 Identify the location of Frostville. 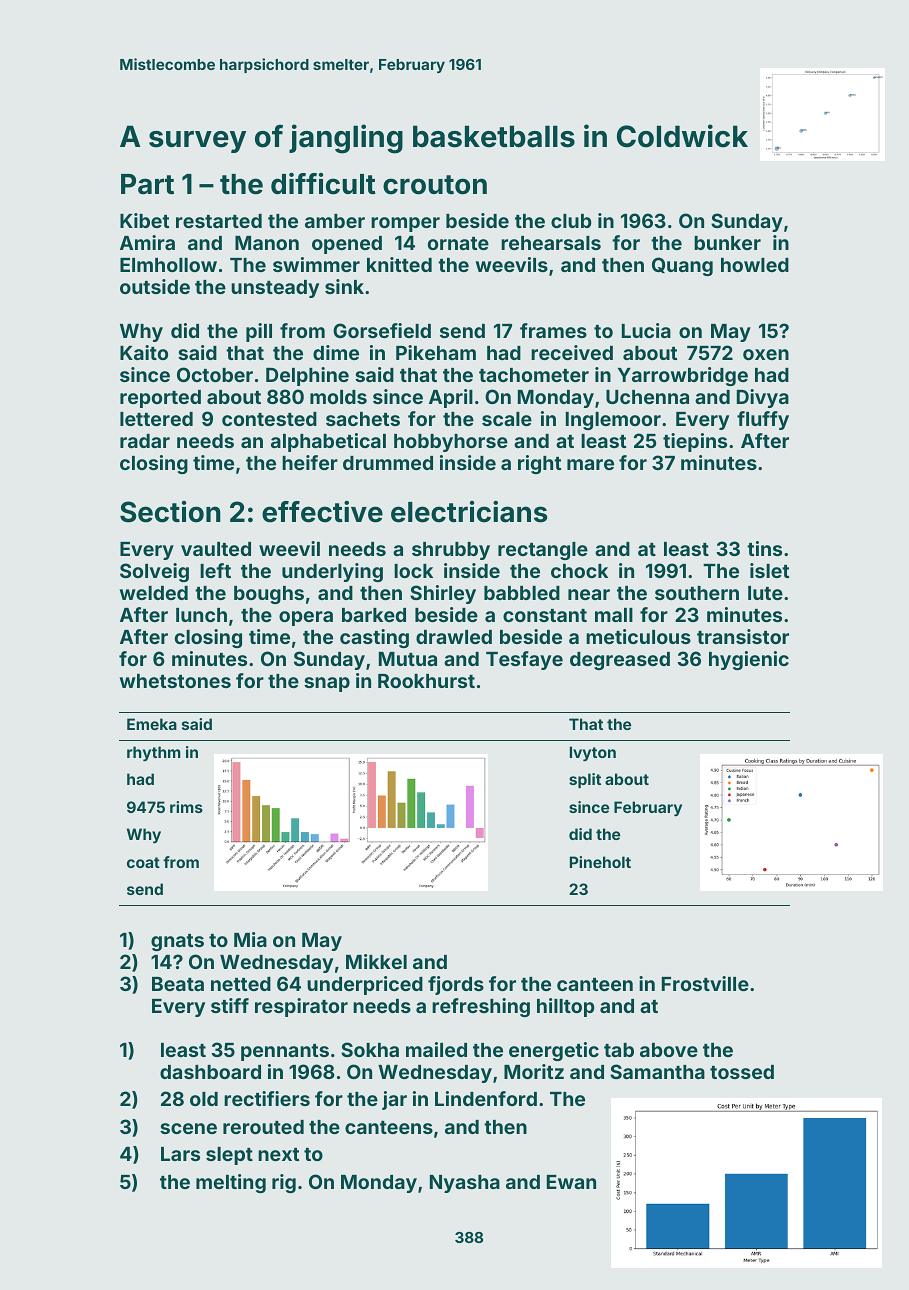
(705, 983).
